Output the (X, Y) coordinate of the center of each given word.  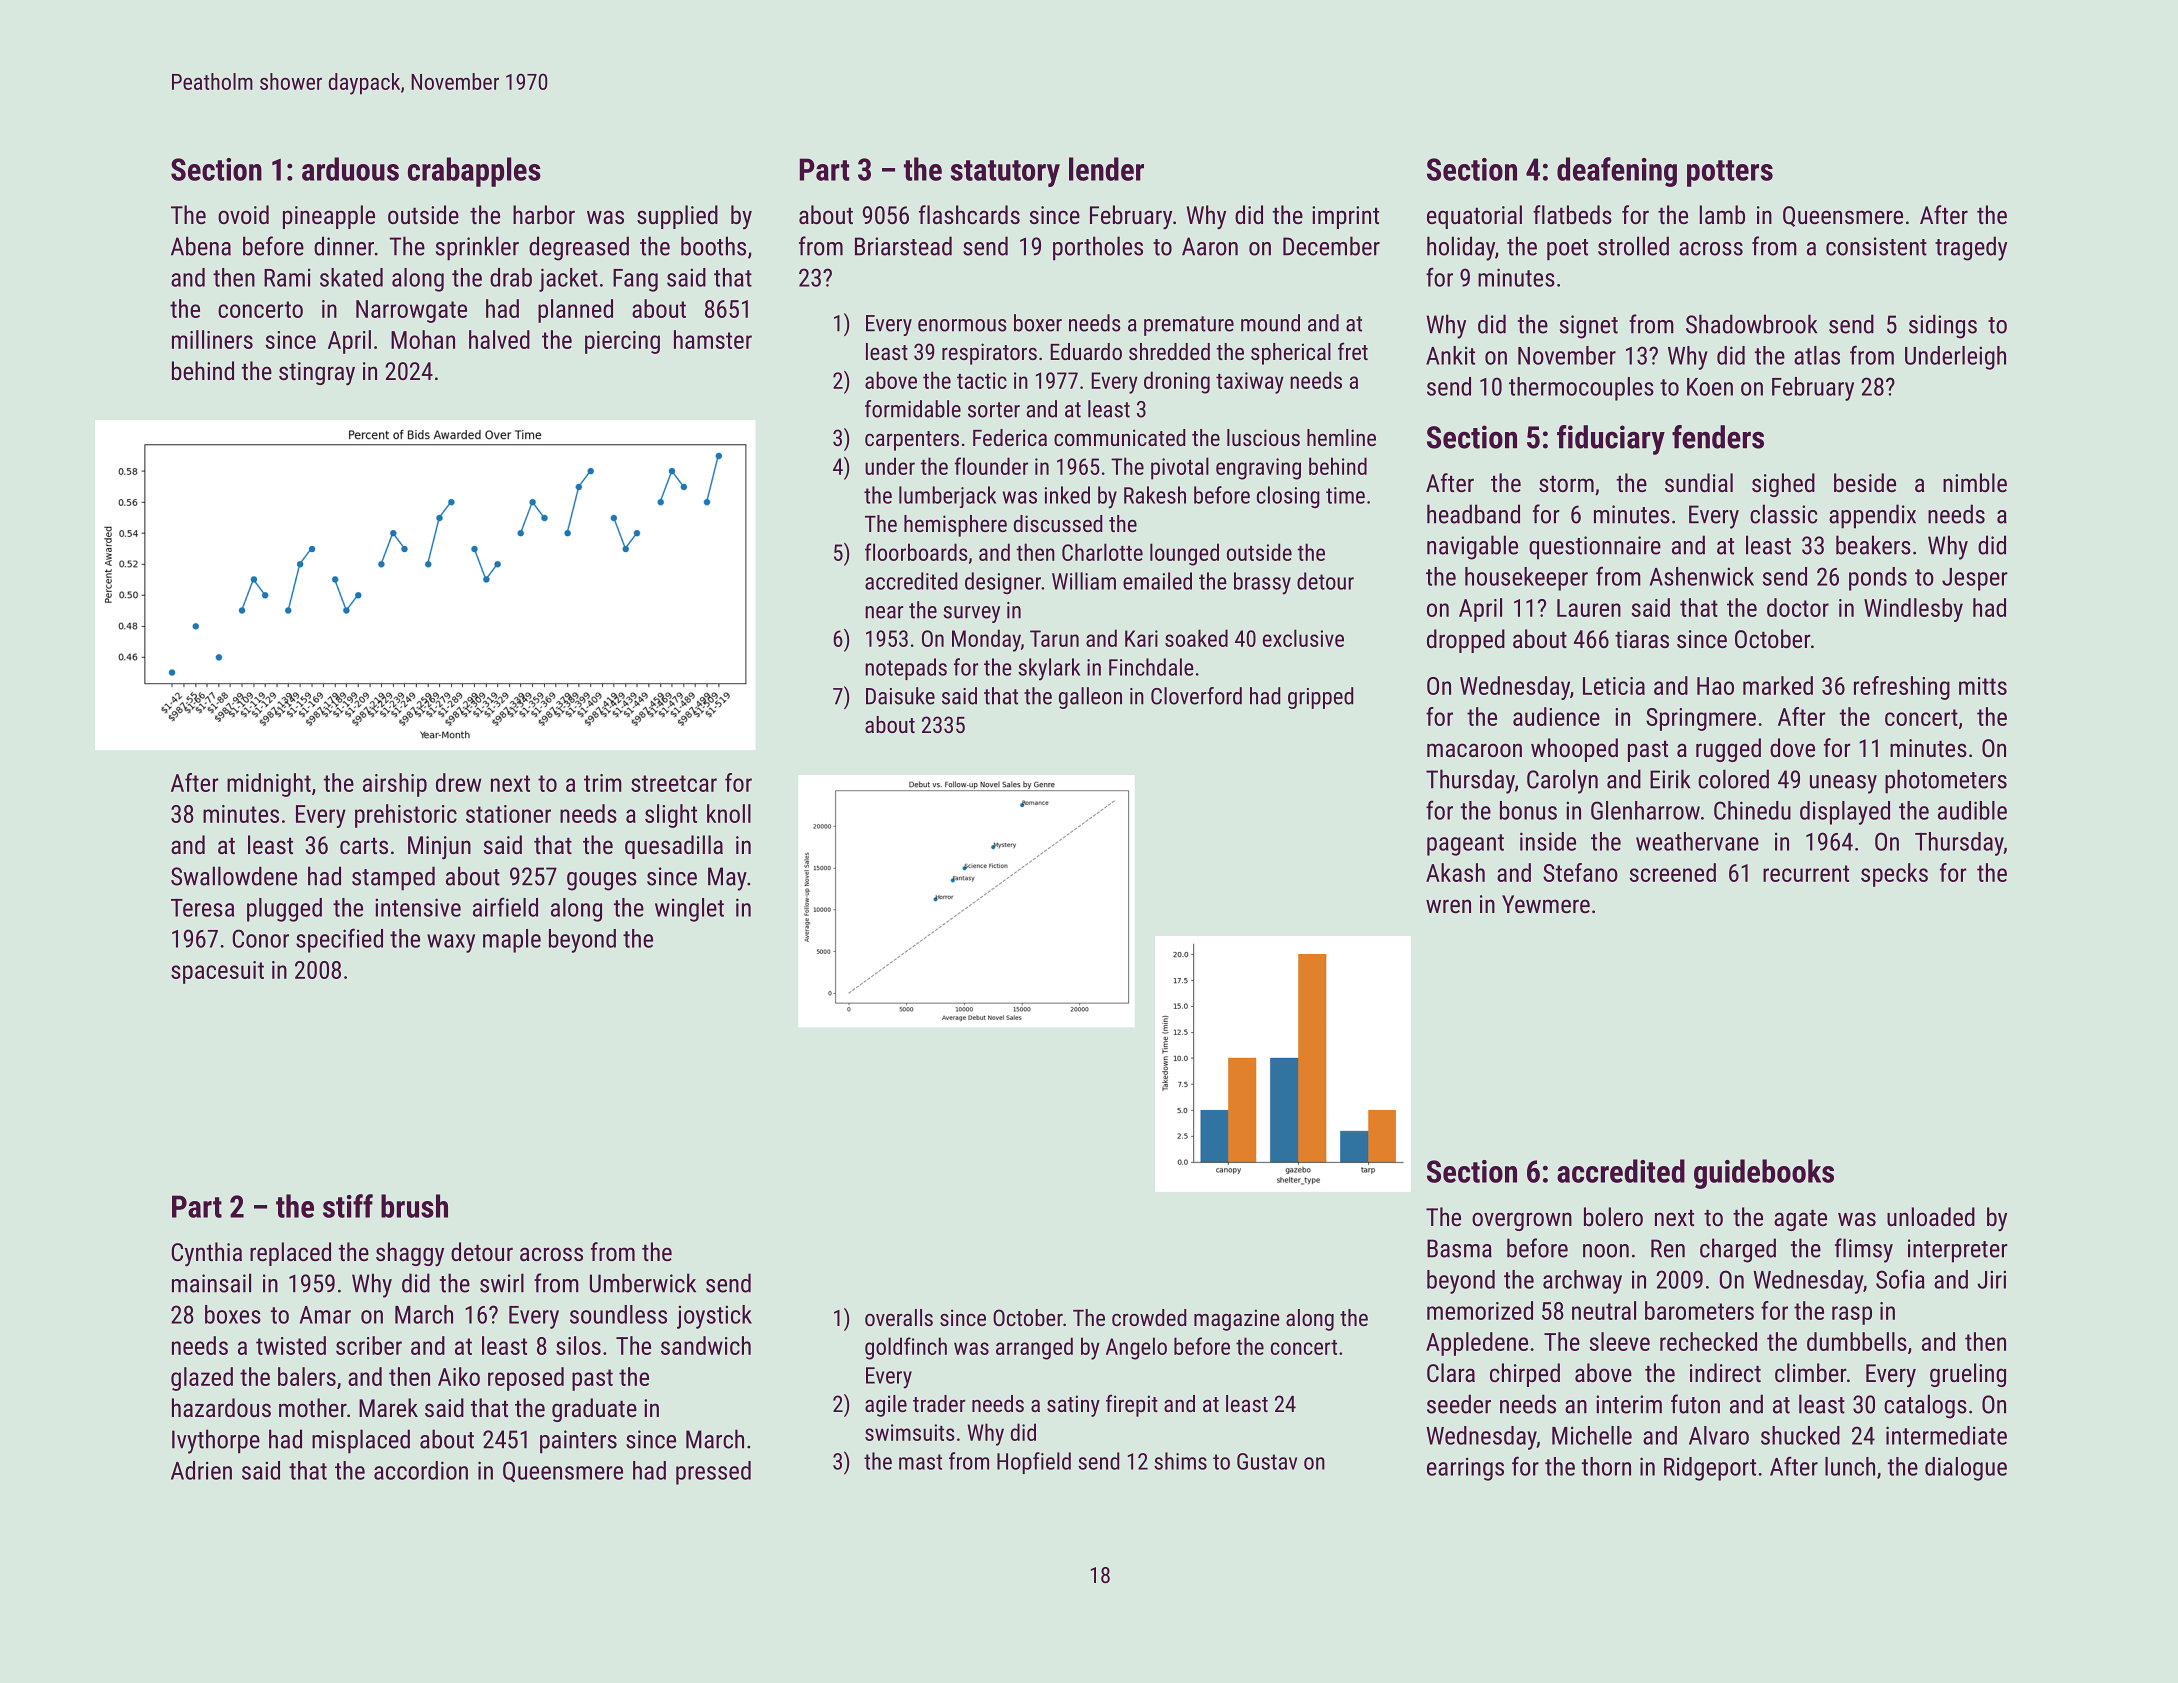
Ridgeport (1710, 1469)
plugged (284, 910)
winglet (689, 910)
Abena (201, 246)
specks (1894, 875)
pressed (713, 1473)
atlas (1817, 355)
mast (920, 1462)
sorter (994, 410)
